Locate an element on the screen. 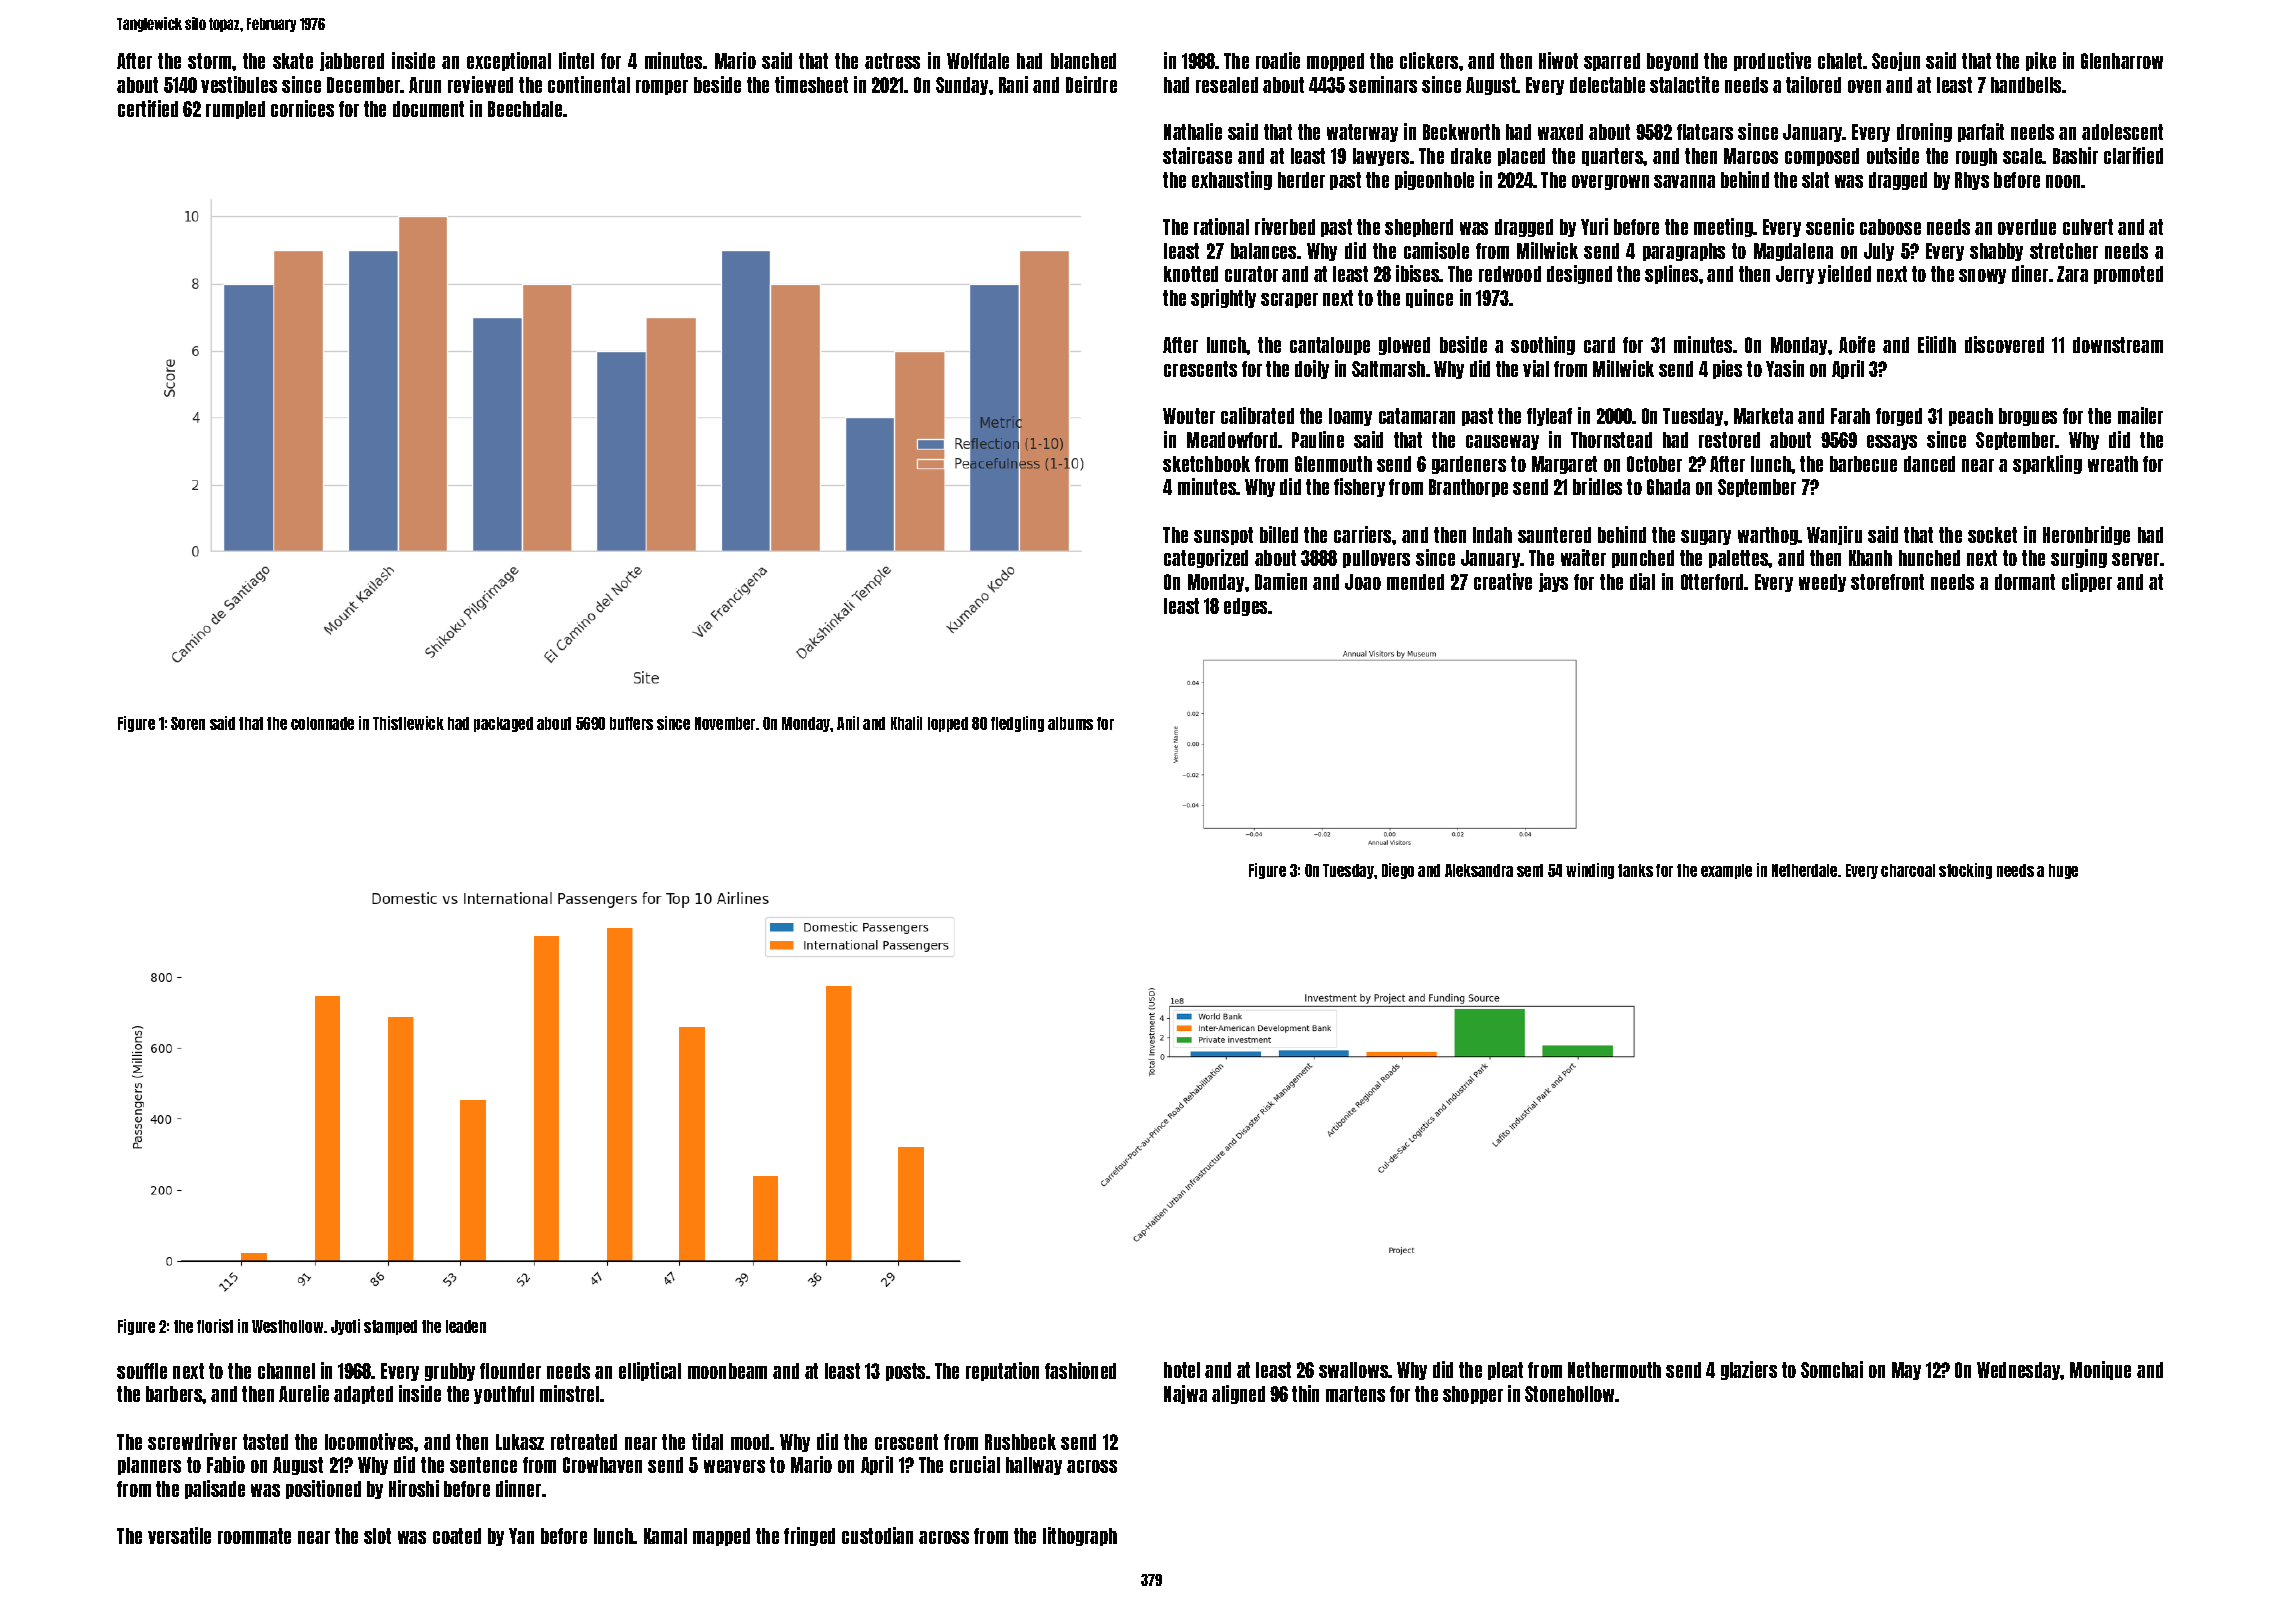 The image size is (2282, 1614). knotted is located at coordinates (1191, 274).
